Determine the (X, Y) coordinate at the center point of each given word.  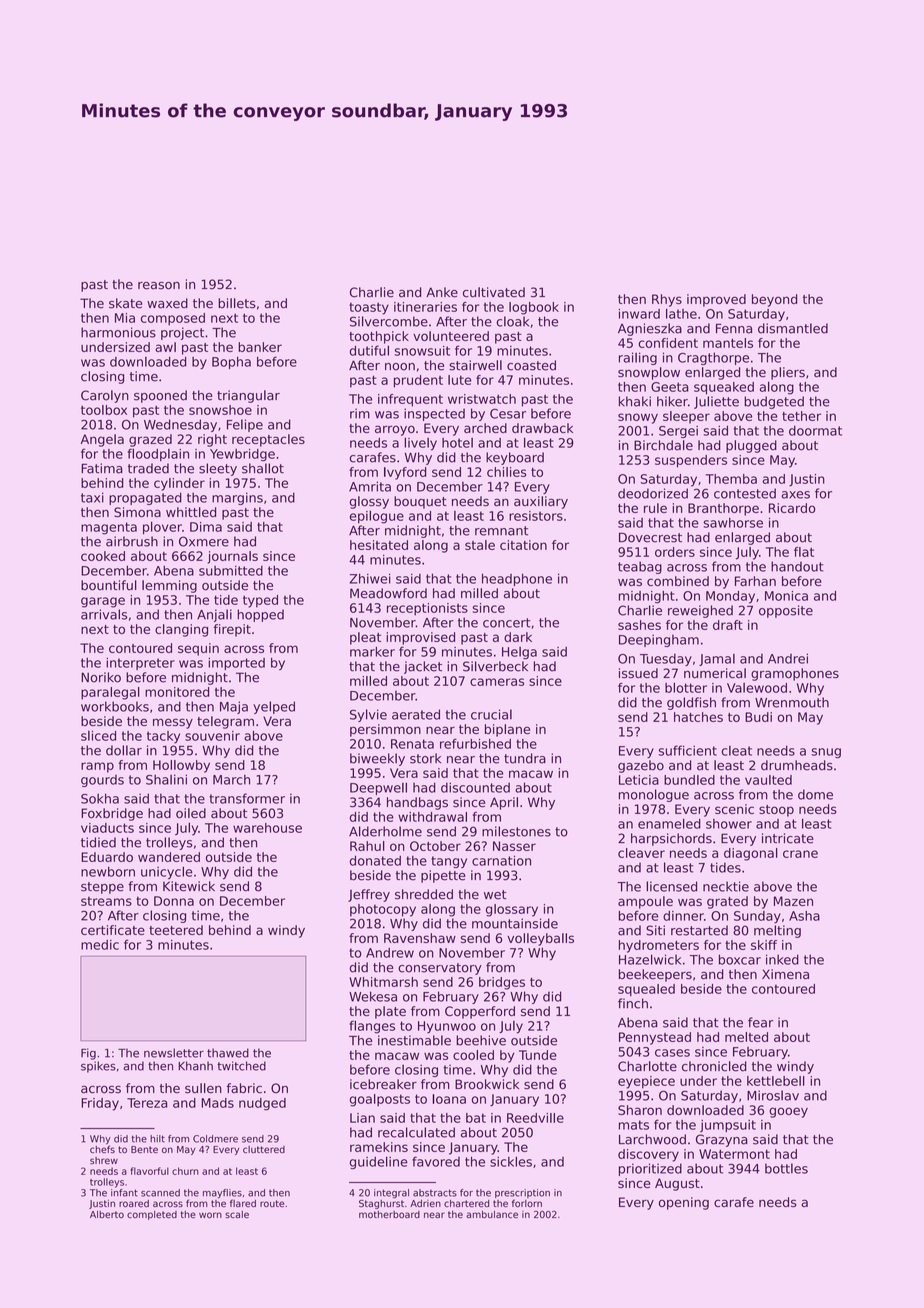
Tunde (538, 1055)
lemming (169, 586)
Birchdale (663, 445)
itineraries (425, 307)
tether (801, 416)
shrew (104, 1161)
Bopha (231, 363)
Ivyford (405, 473)
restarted (699, 930)
